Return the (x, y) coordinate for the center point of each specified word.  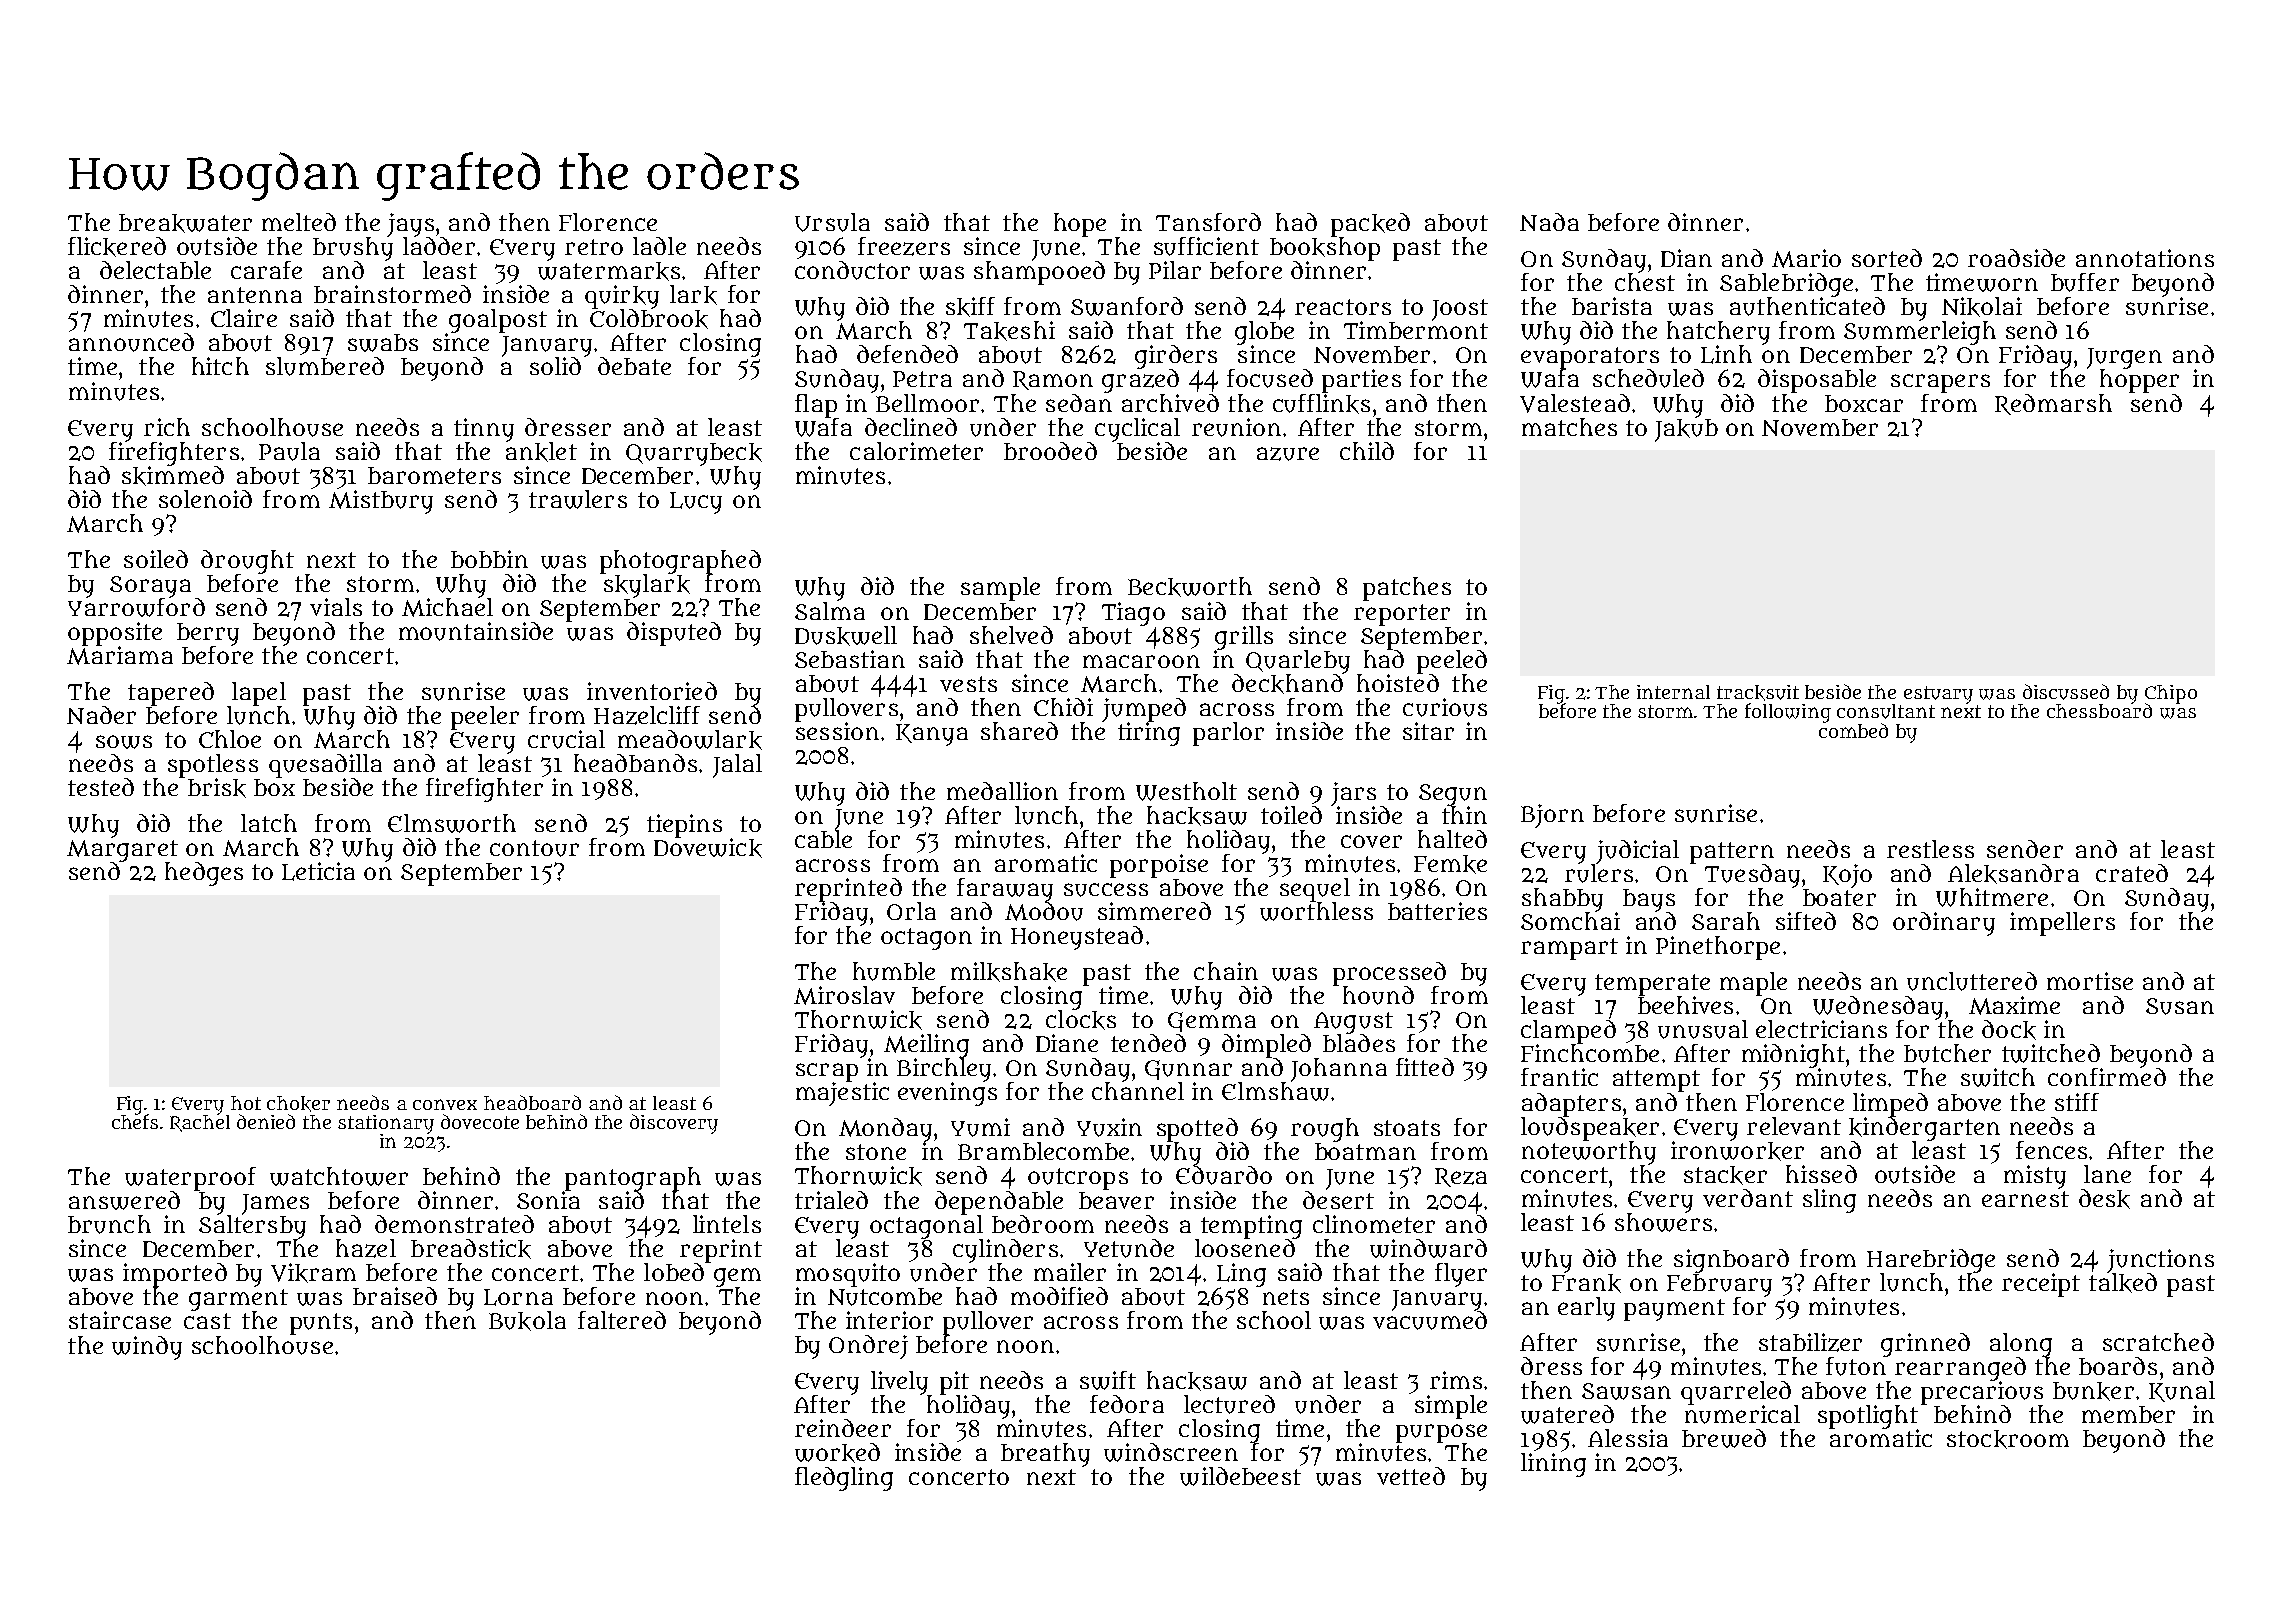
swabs (383, 343)
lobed (674, 1272)
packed (1370, 225)
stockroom (2008, 1439)
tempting (1251, 1226)
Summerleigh (1920, 333)
